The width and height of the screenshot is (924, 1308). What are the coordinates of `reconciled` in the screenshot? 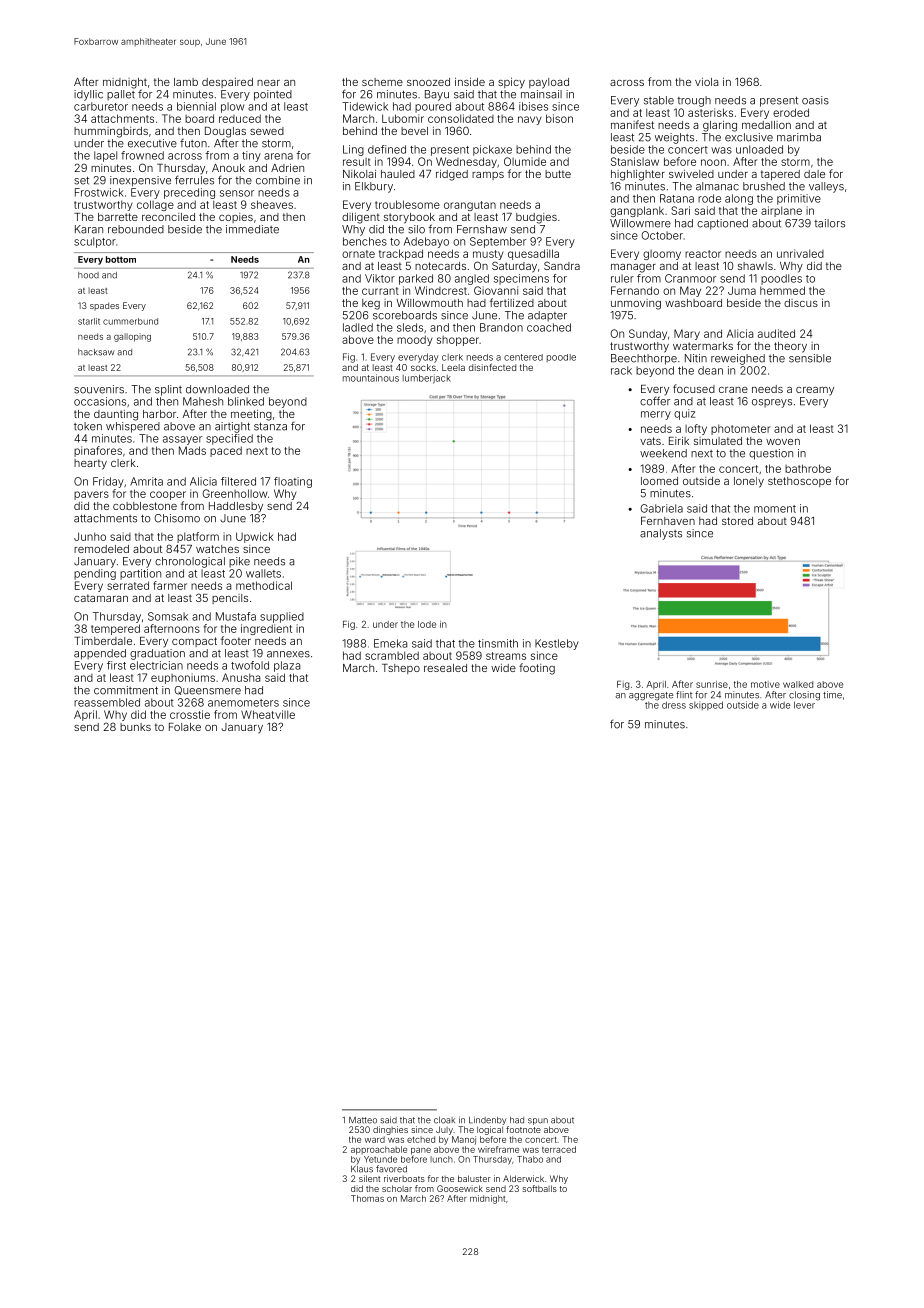 It's located at (168, 217).
